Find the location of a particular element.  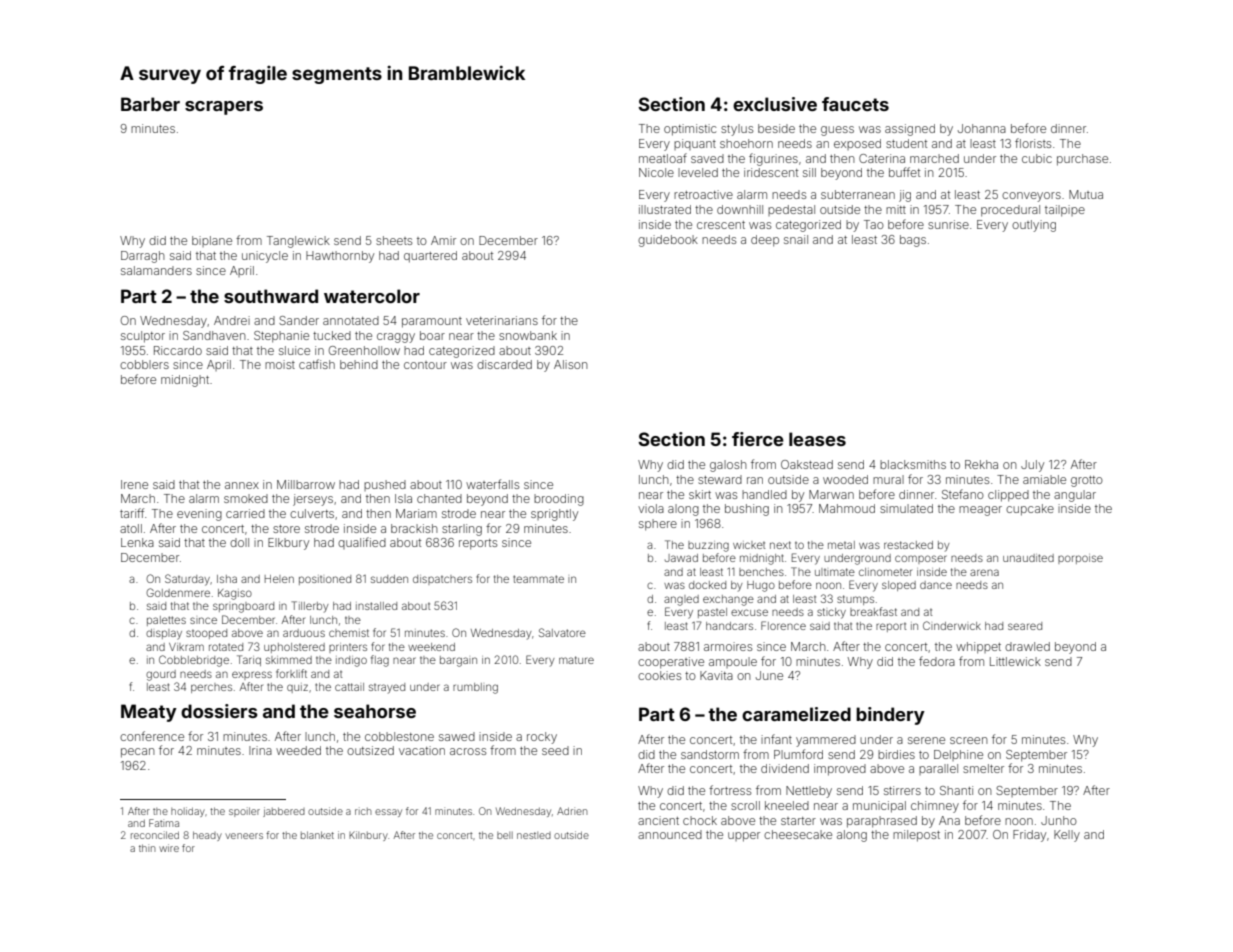

waterfalls is located at coordinates (492, 484).
